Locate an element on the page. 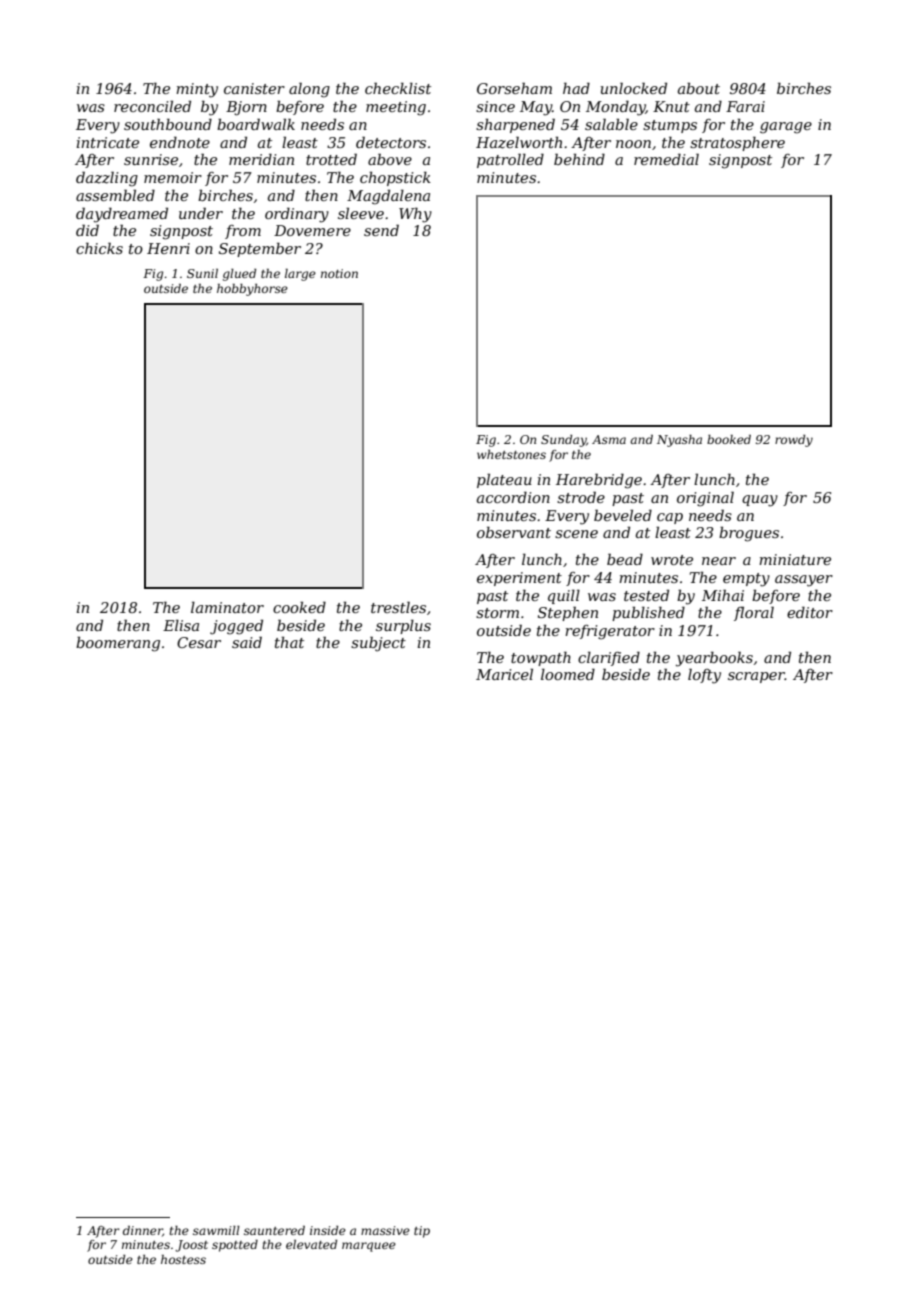 This document has width=908, height=1316. laminator is located at coordinates (227, 607).
